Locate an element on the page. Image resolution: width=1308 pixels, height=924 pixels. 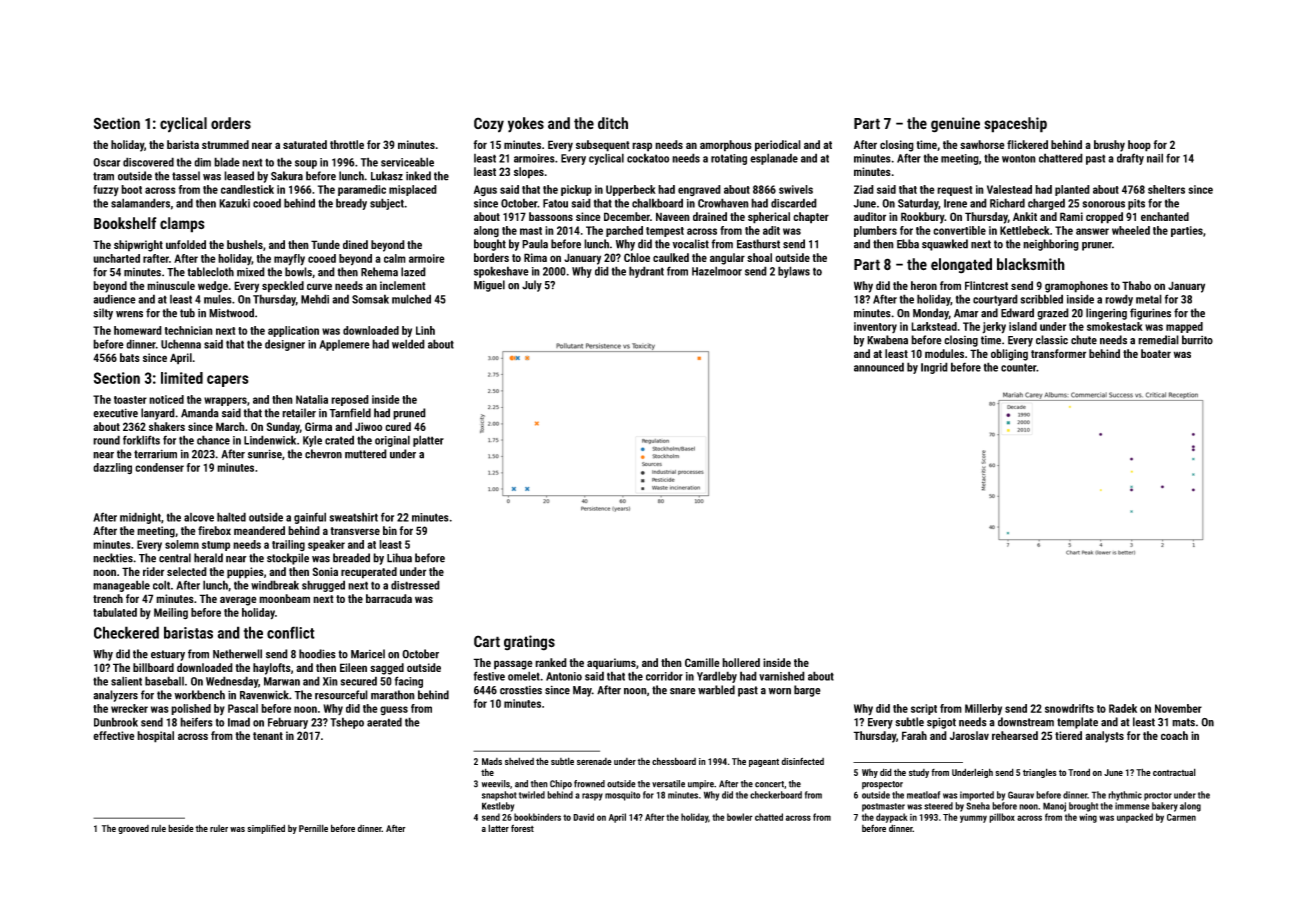
serenade is located at coordinates (594, 761).
